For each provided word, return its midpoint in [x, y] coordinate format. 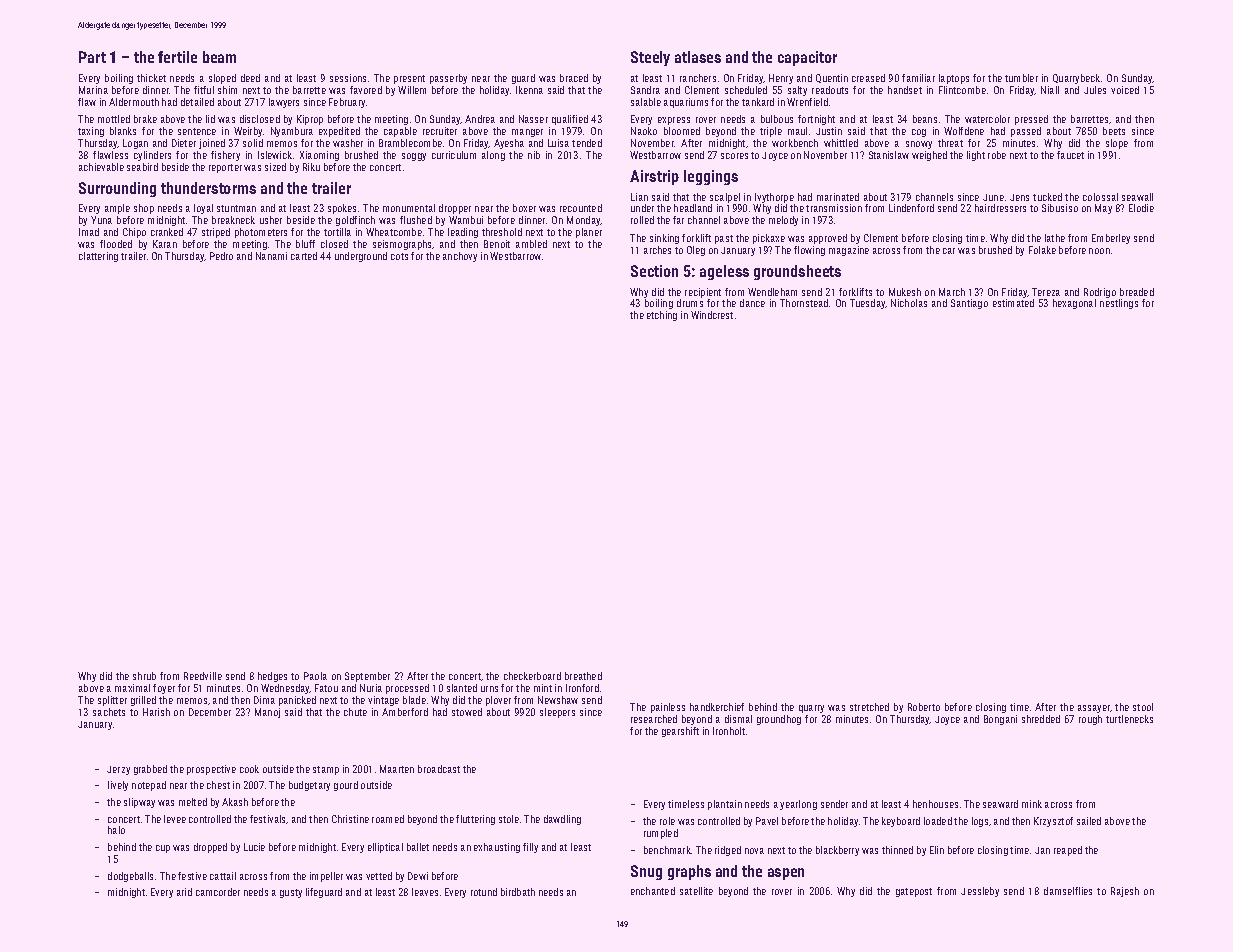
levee [175, 819]
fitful [204, 90]
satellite [696, 891]
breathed [583, 676]
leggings [711, 177]
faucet [1070, 155]
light [976, 156]
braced [574, 78]
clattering [98, 257]
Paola [315, 676]
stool [1143, 707]
